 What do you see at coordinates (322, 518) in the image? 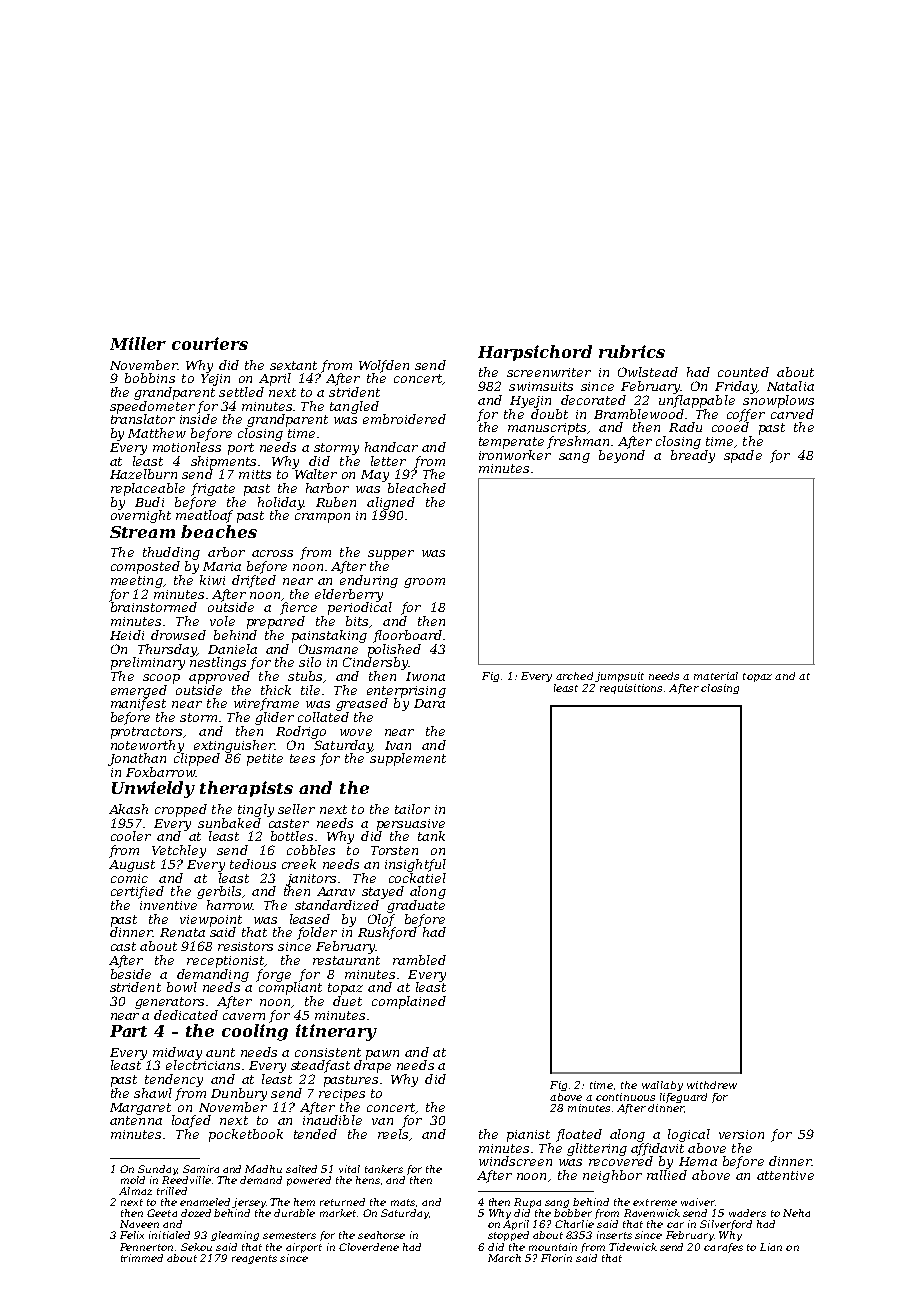
I see `crampon` at bounding box center [322, 518].
